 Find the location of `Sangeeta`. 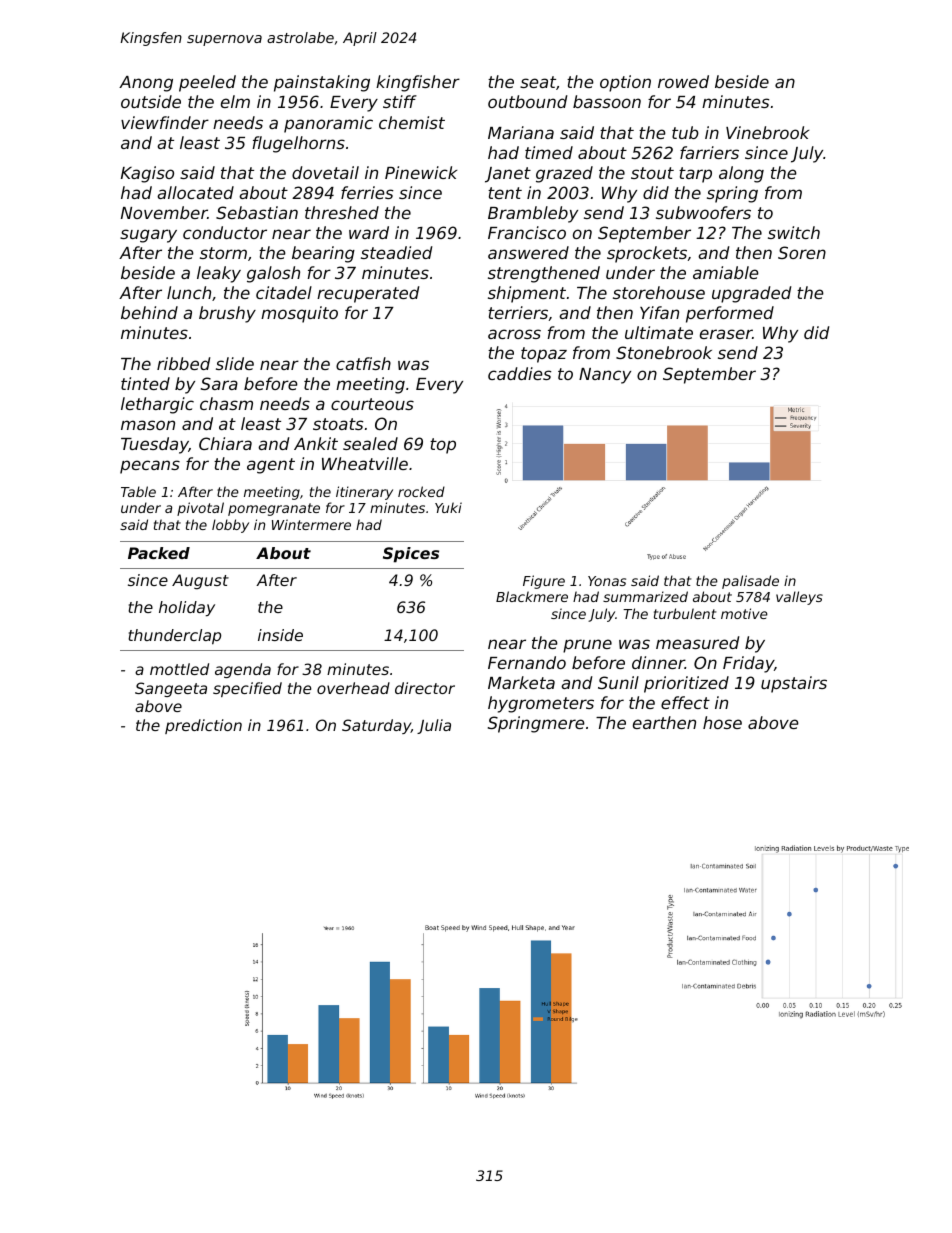

Sangeeta is located at coordinates (171, 689).
